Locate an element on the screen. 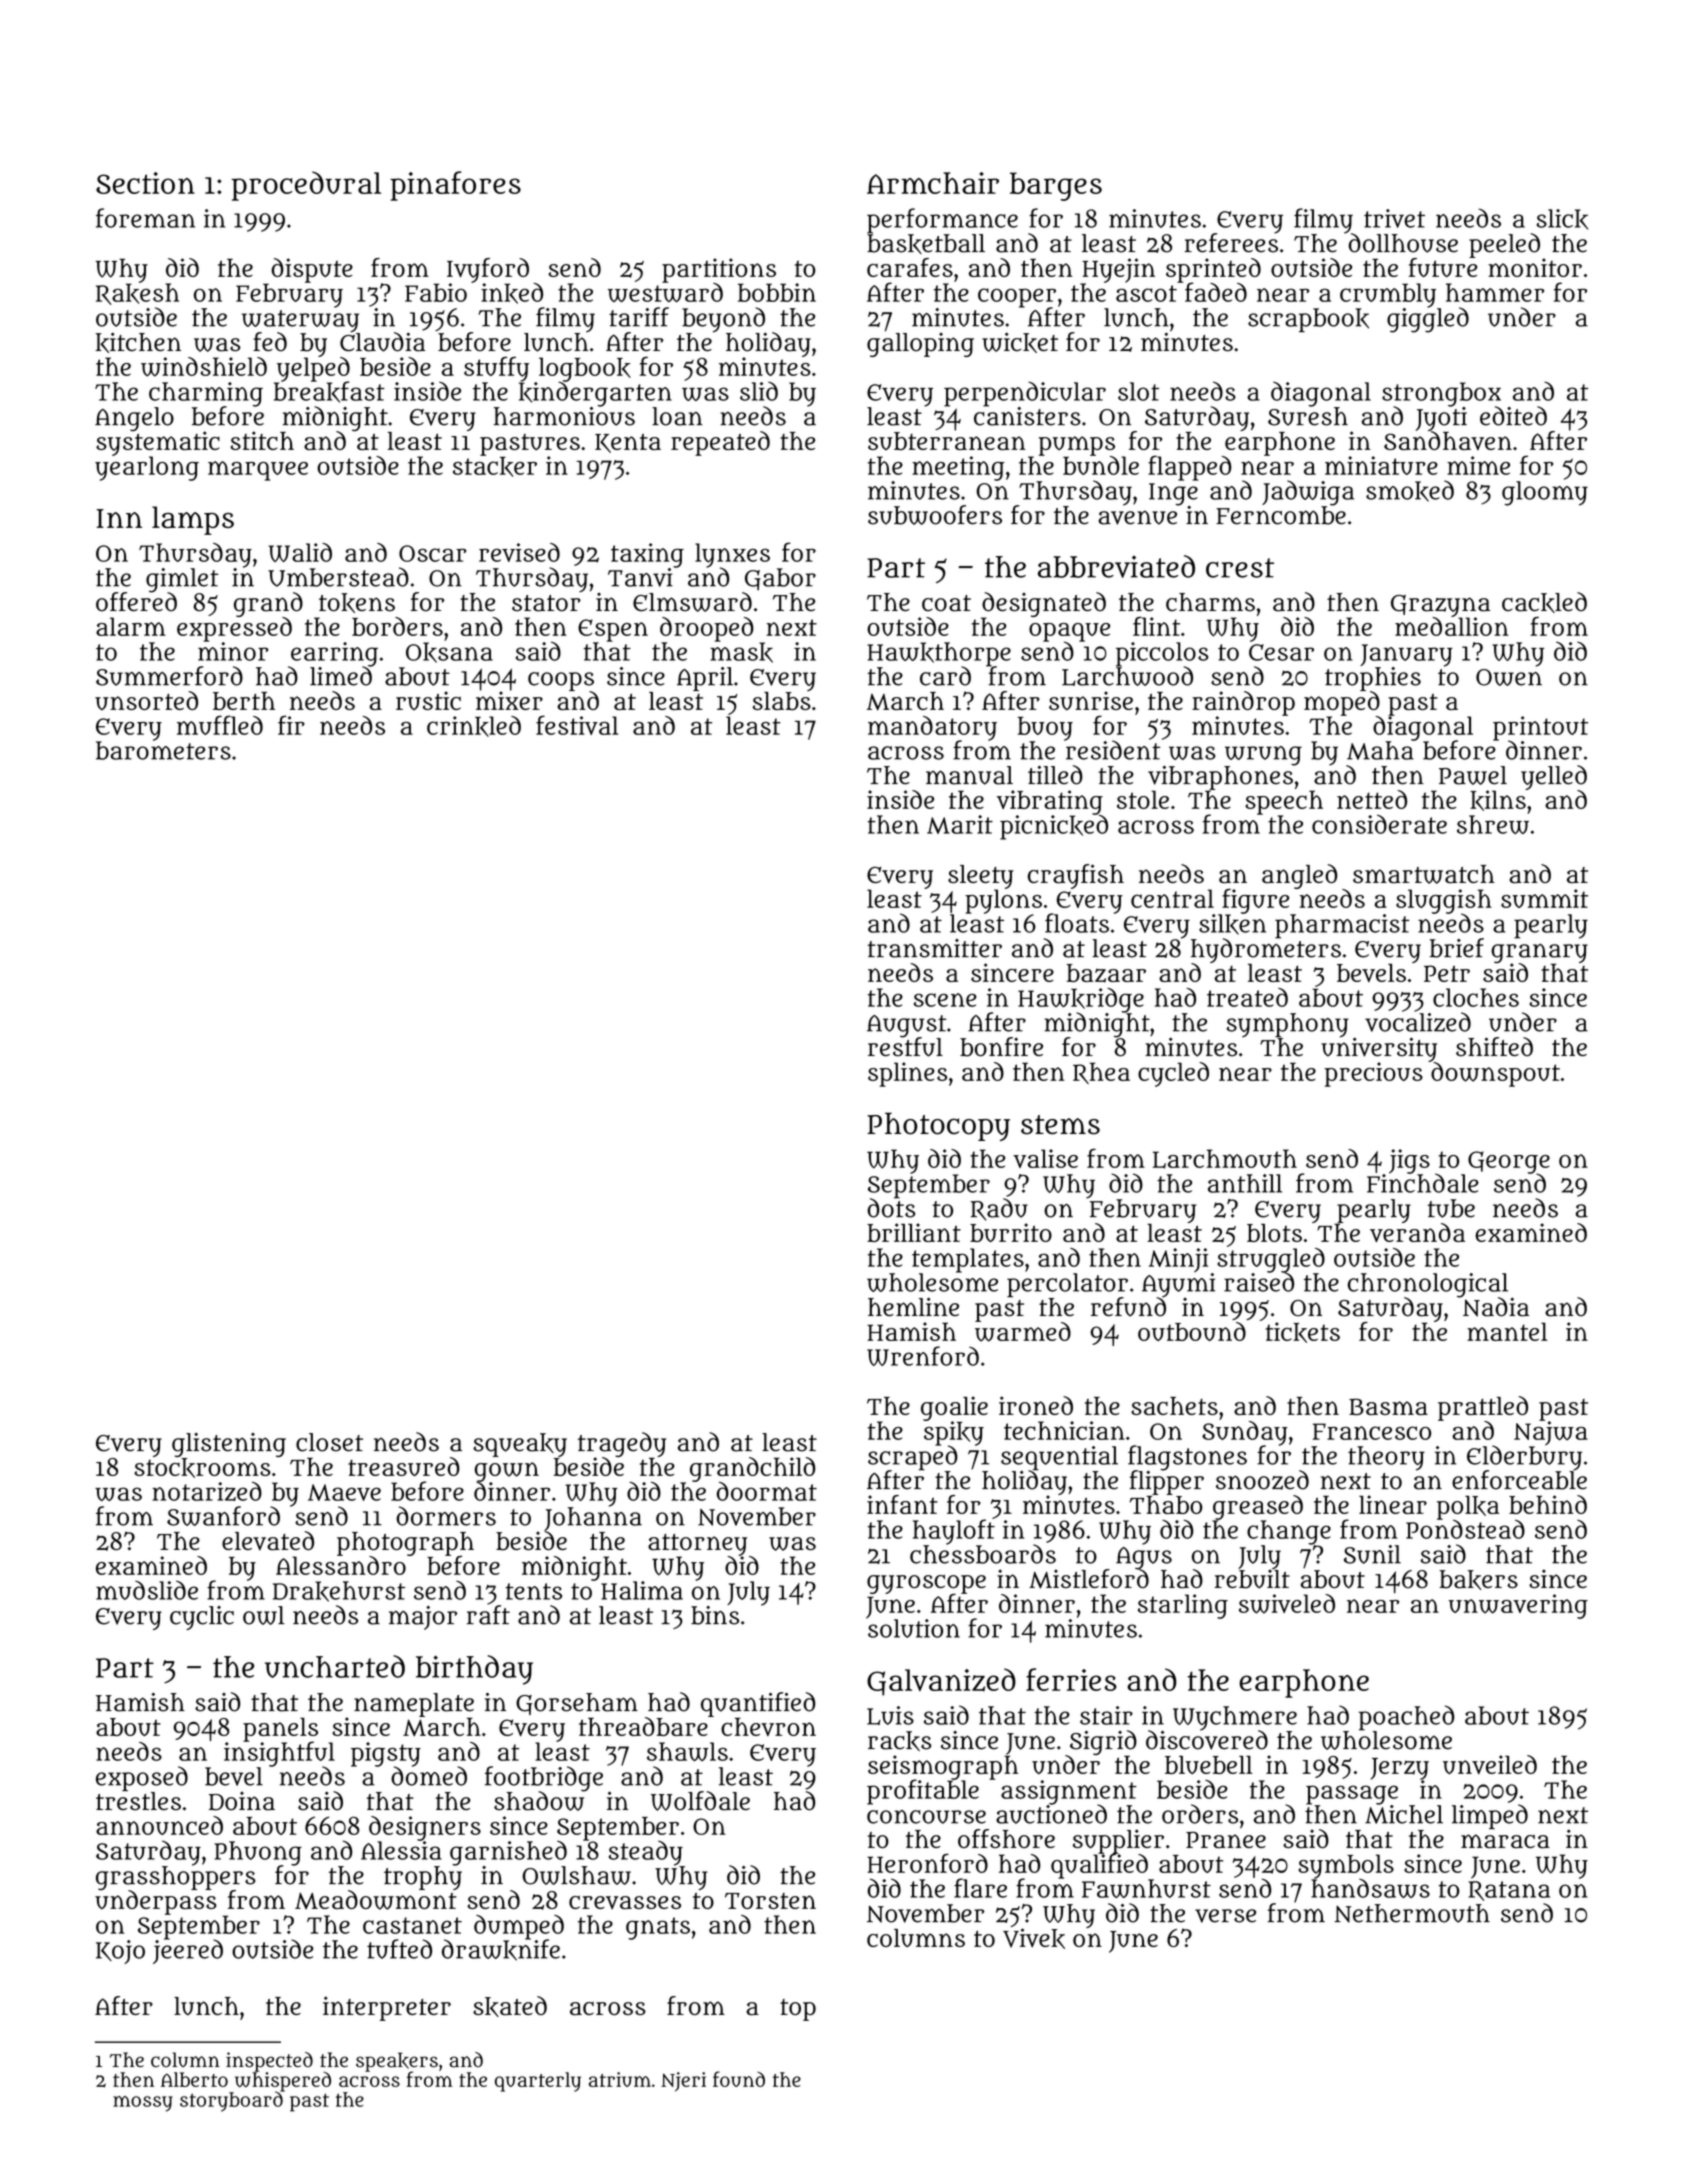 The width and height of the screenshot is (1683, 2178). Kojo is located at coordinates (120, 1952).
